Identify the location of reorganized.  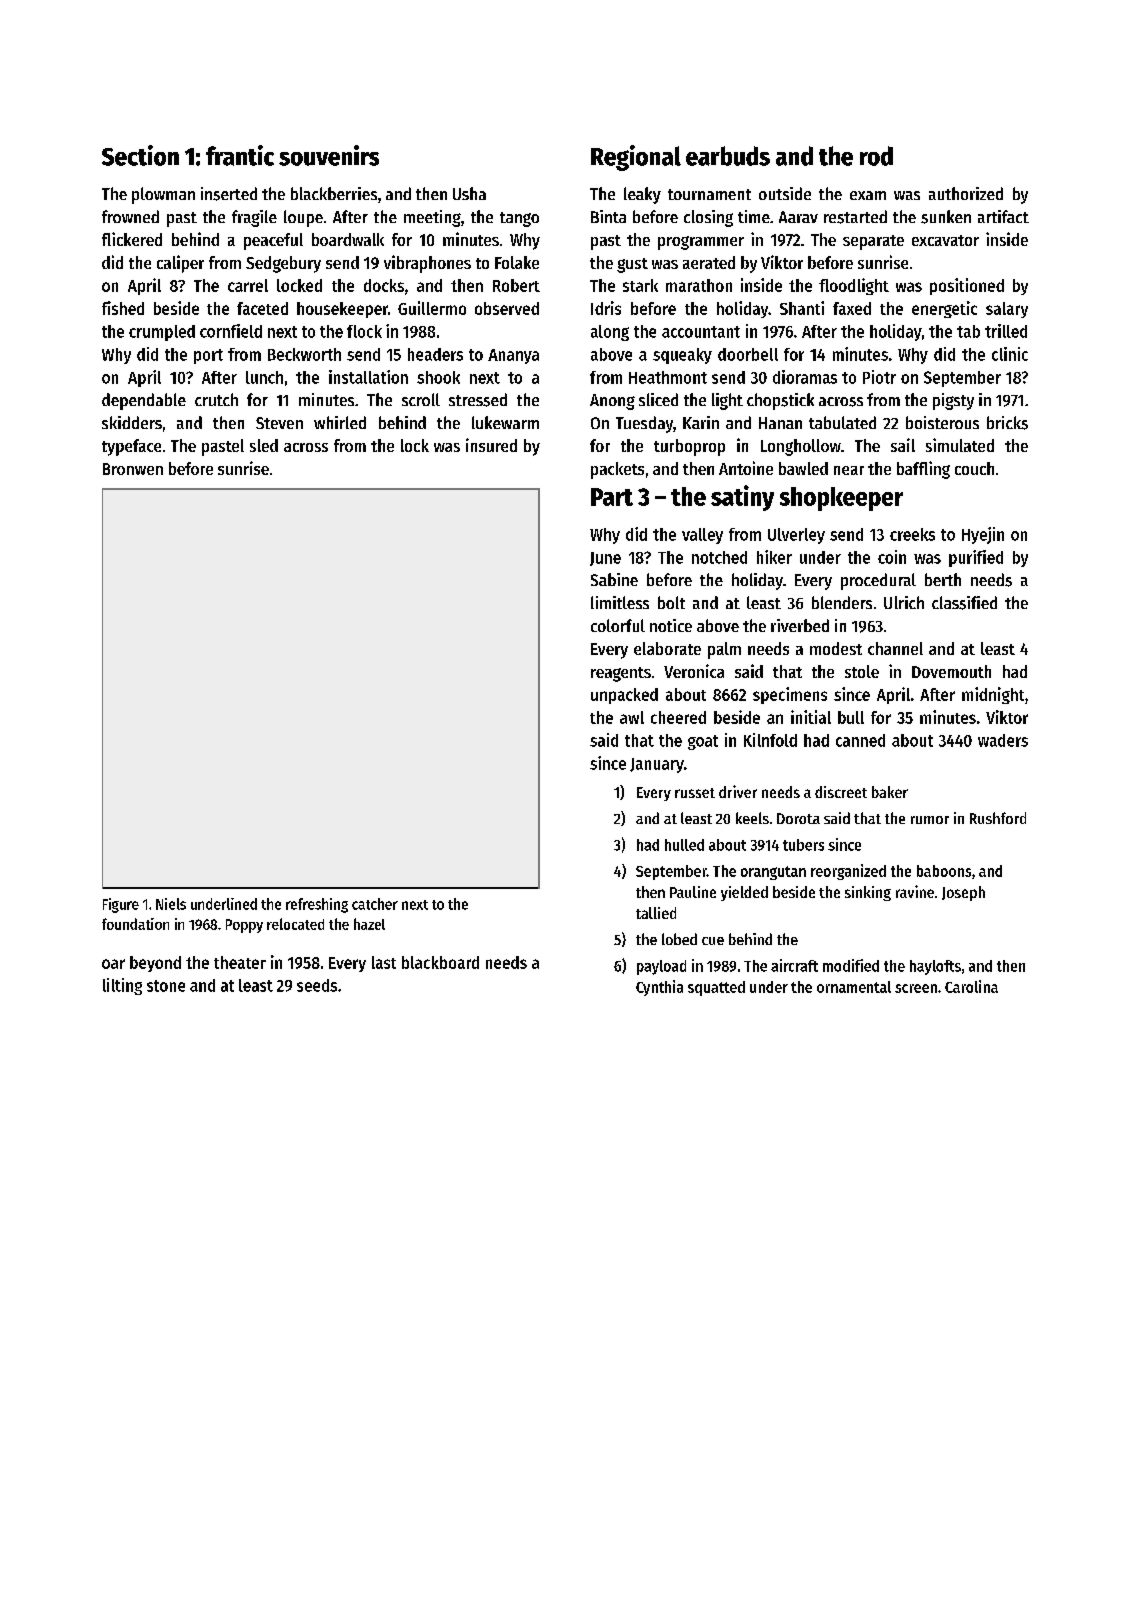
(848, 872).
